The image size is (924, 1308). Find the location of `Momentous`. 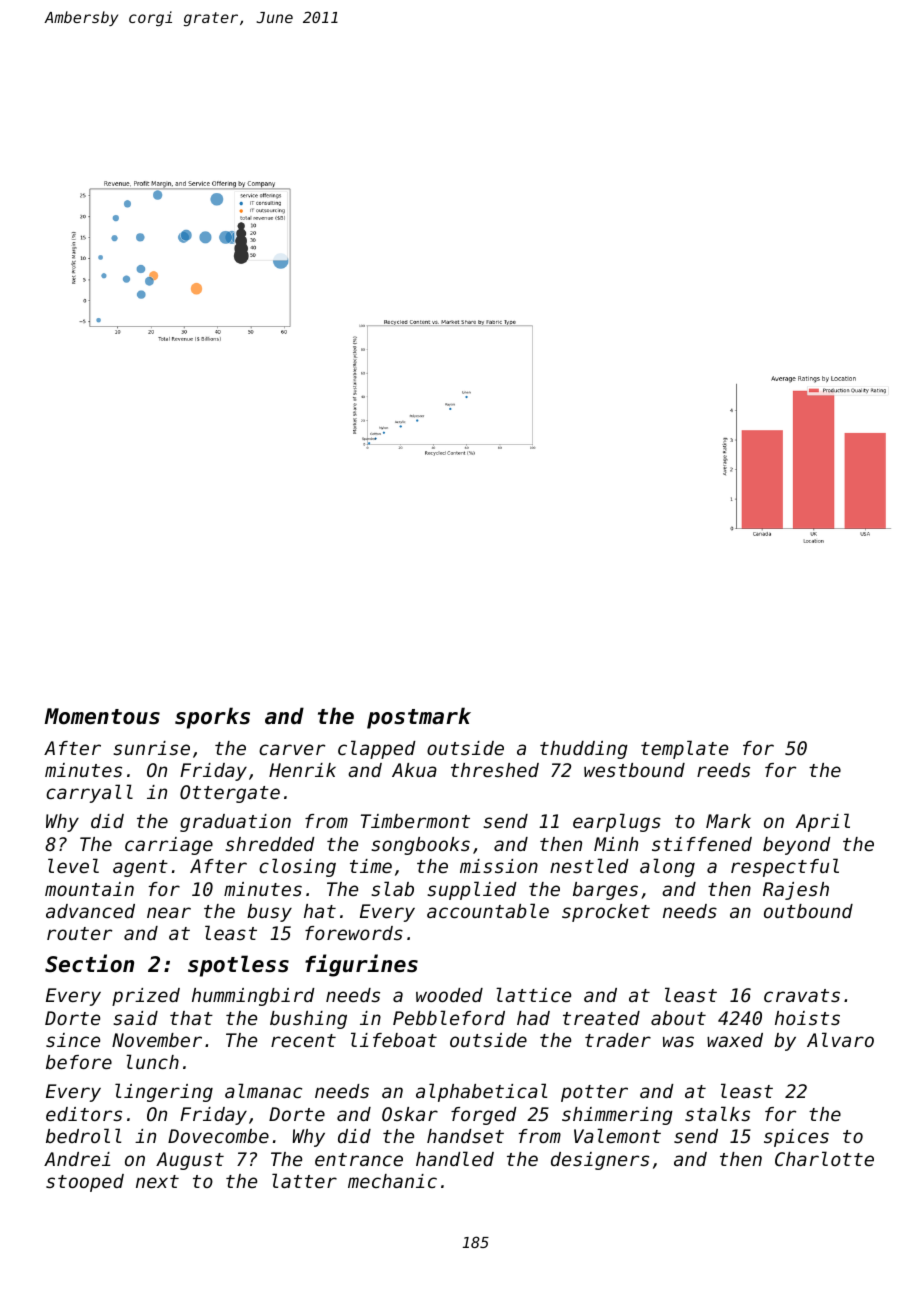

Momentous is located at coordinates (102, 716).
